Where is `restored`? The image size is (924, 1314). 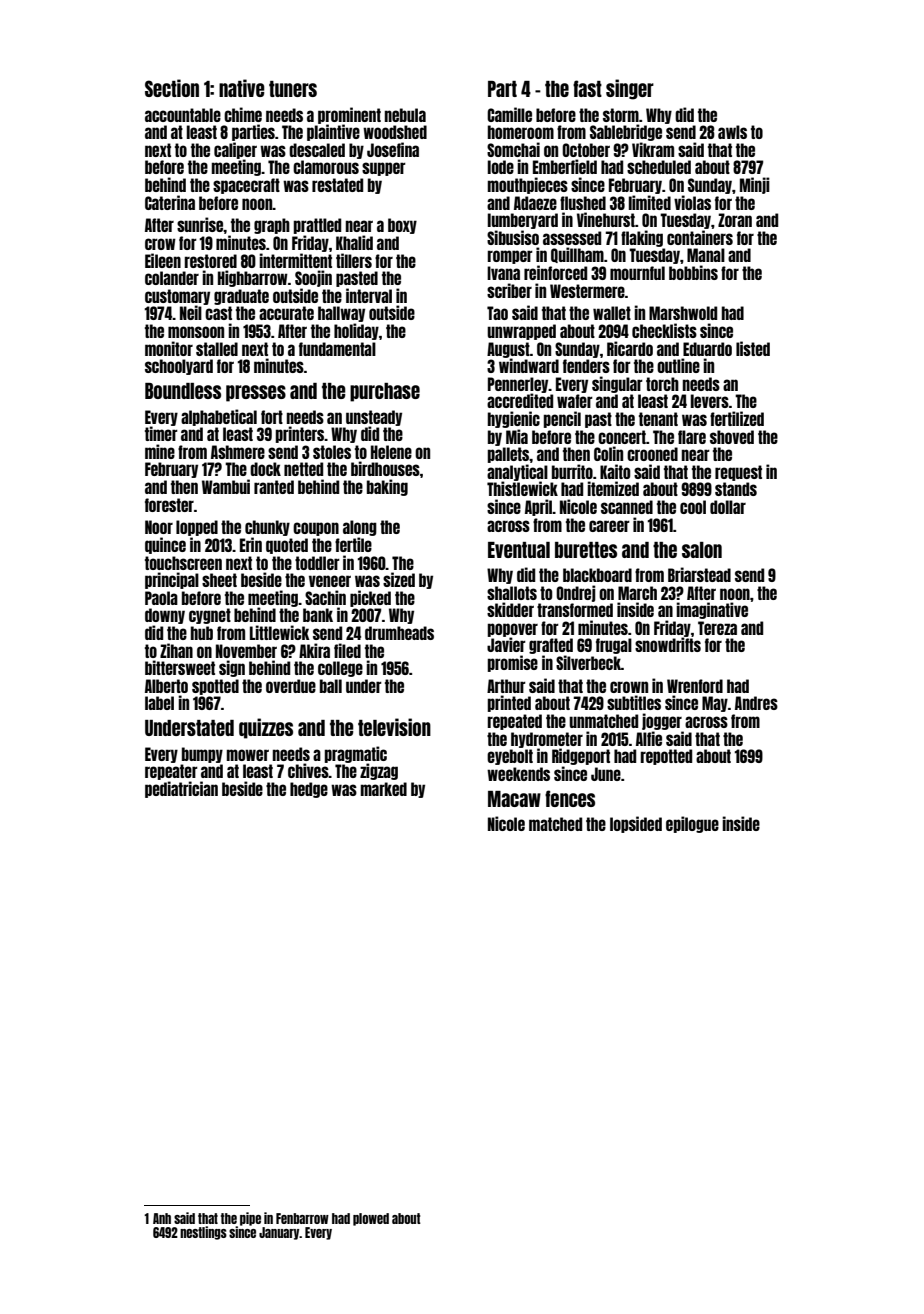
restored is located at coordinates (211, 261).
